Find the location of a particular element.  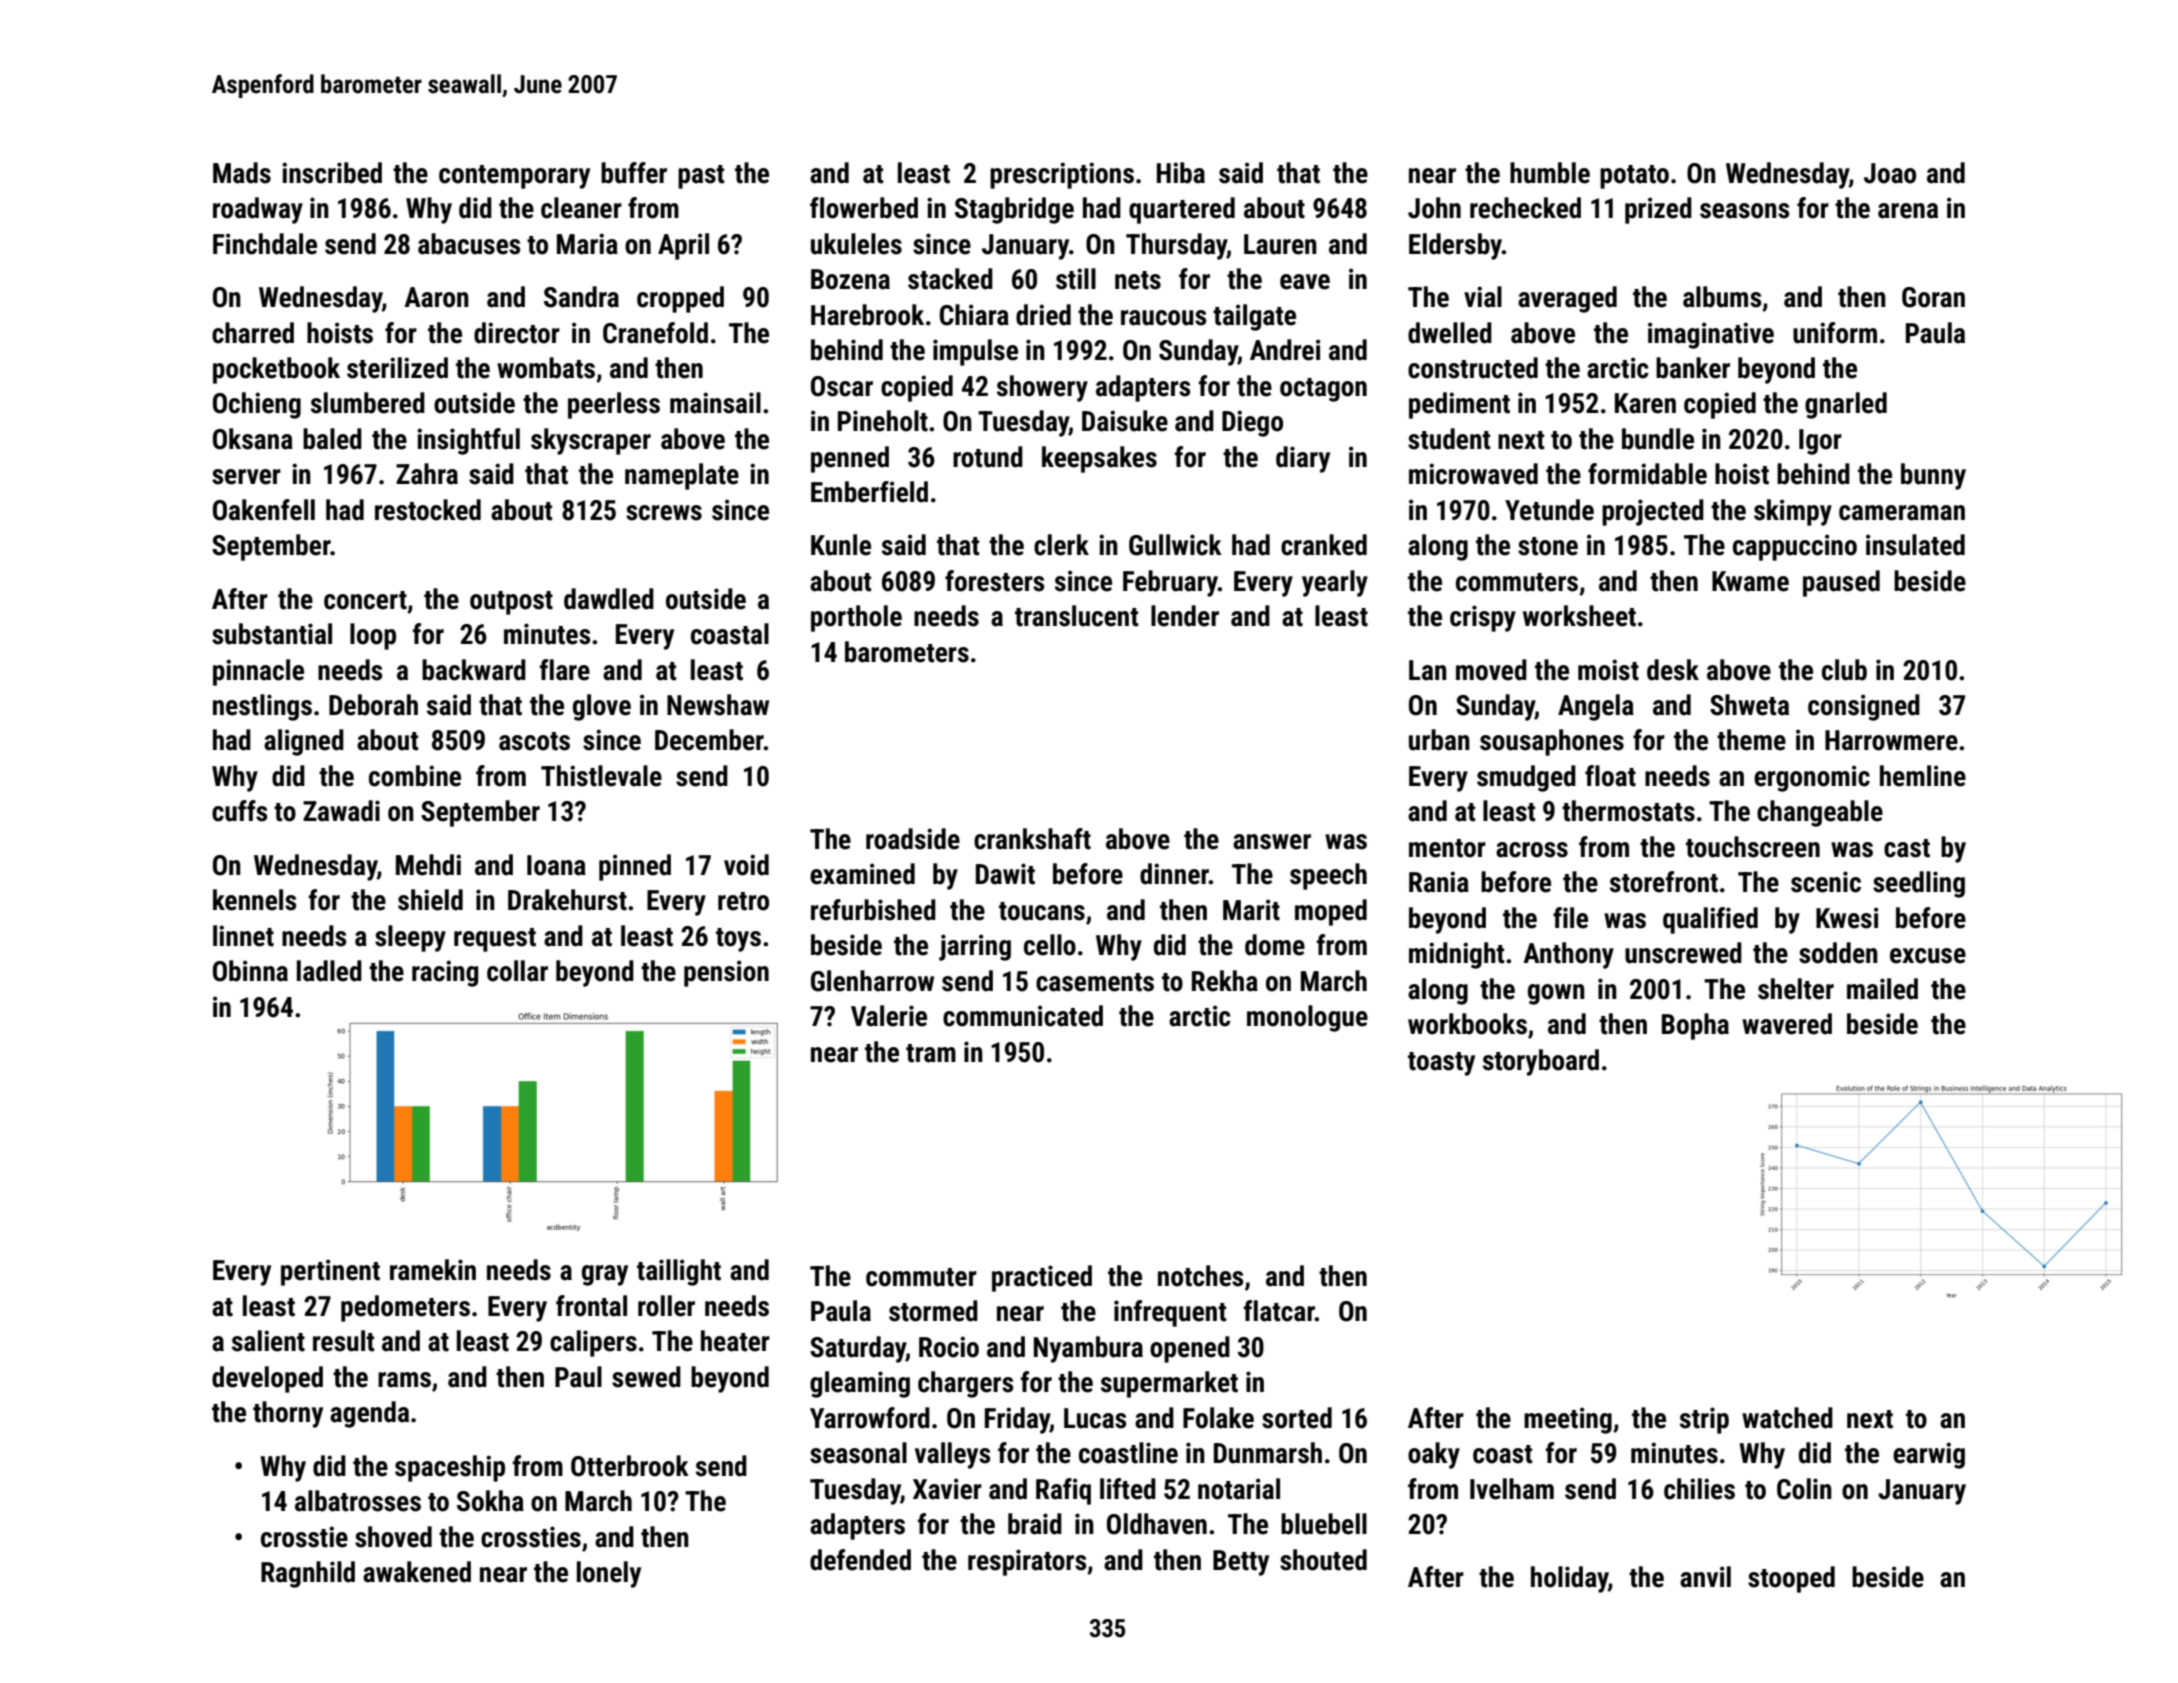

pocketbook is located at coordinates (276, 370).
